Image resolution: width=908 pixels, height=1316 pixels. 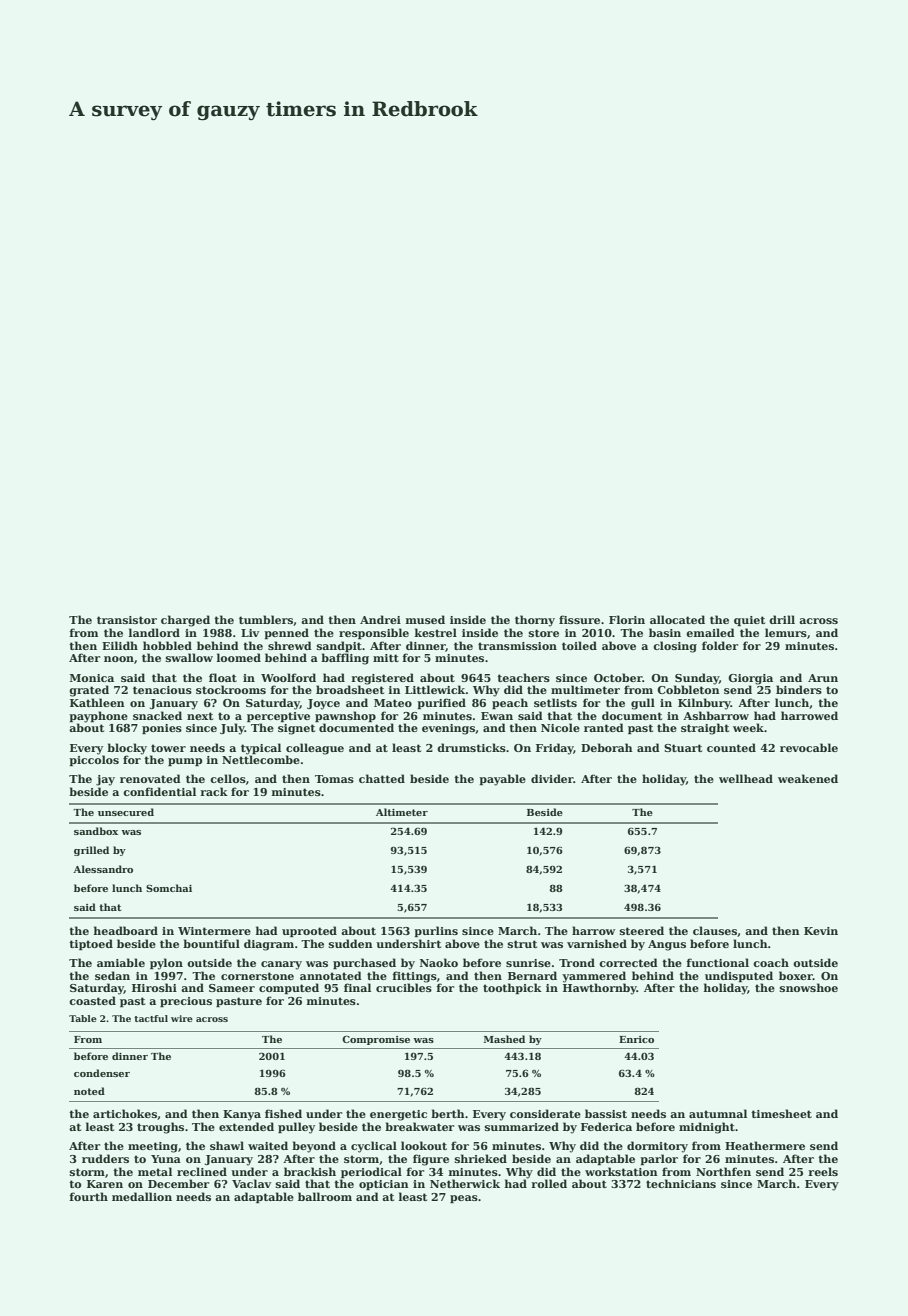 I want to click on peas, so click(x=464, y=1199).
